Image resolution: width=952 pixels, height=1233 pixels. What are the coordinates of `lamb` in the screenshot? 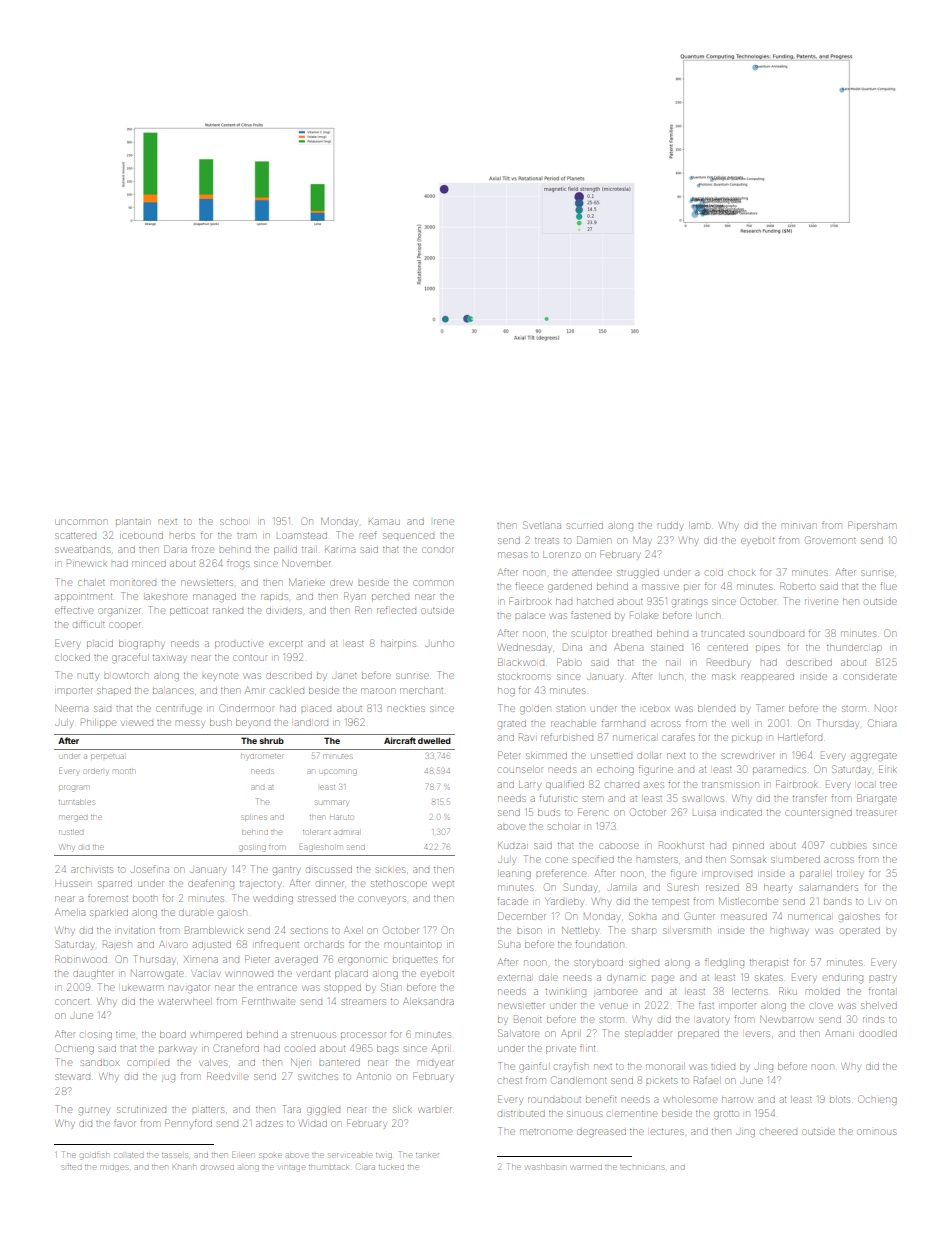 It's located at (699, 525).
